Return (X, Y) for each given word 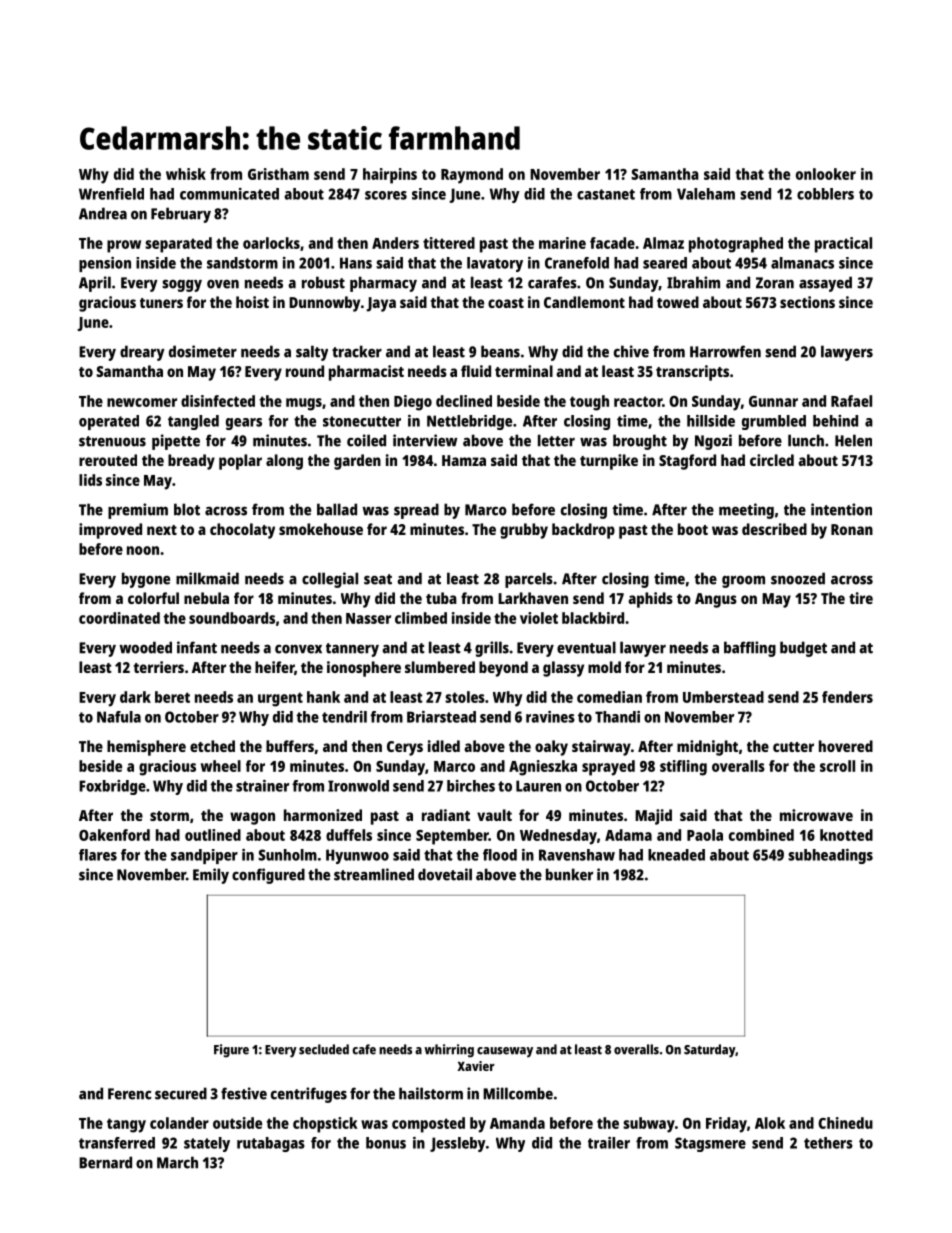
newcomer (142, 402)
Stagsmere (710, 1144)
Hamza (464, 460)
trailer (609, 1143)
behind (835, 421)
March (177, 1162)
